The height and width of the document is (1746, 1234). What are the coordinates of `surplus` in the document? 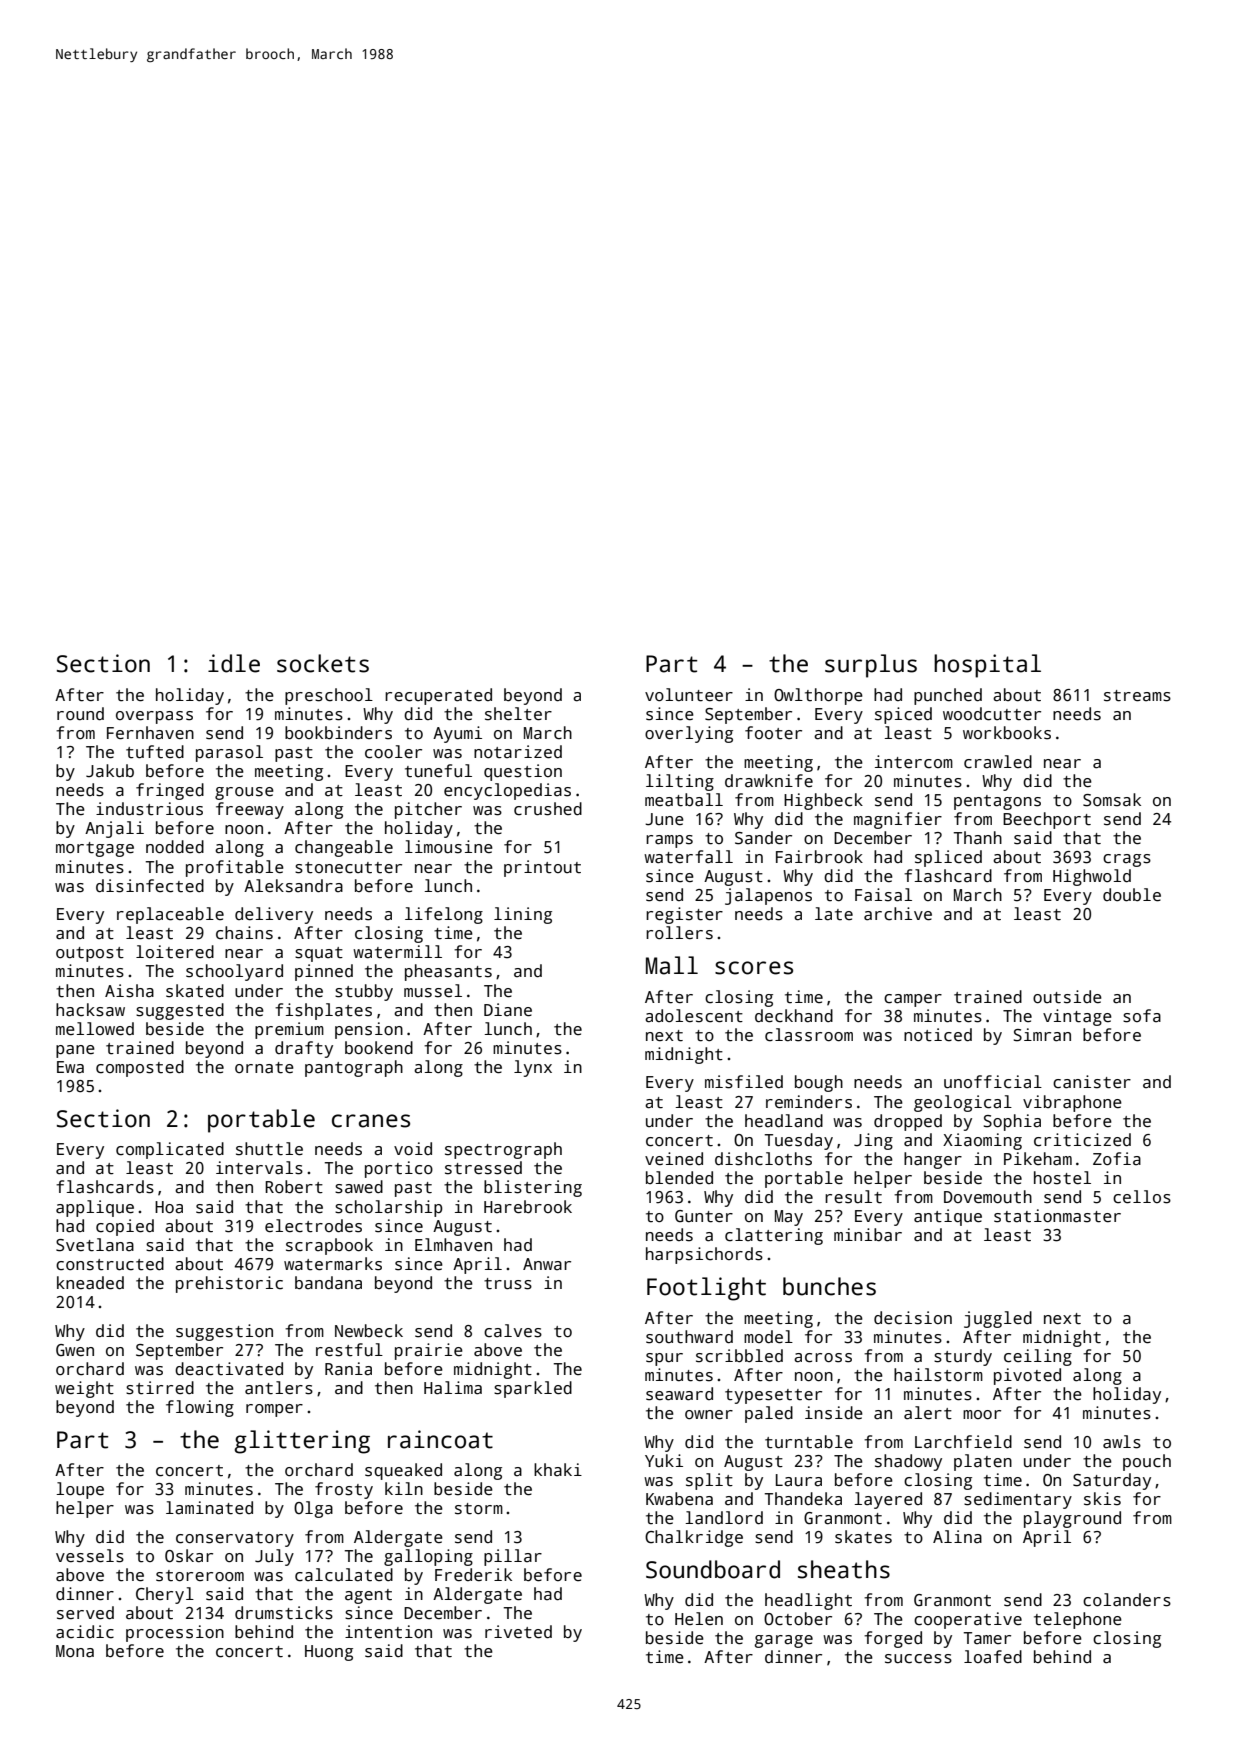 It's located at (871, 666).
